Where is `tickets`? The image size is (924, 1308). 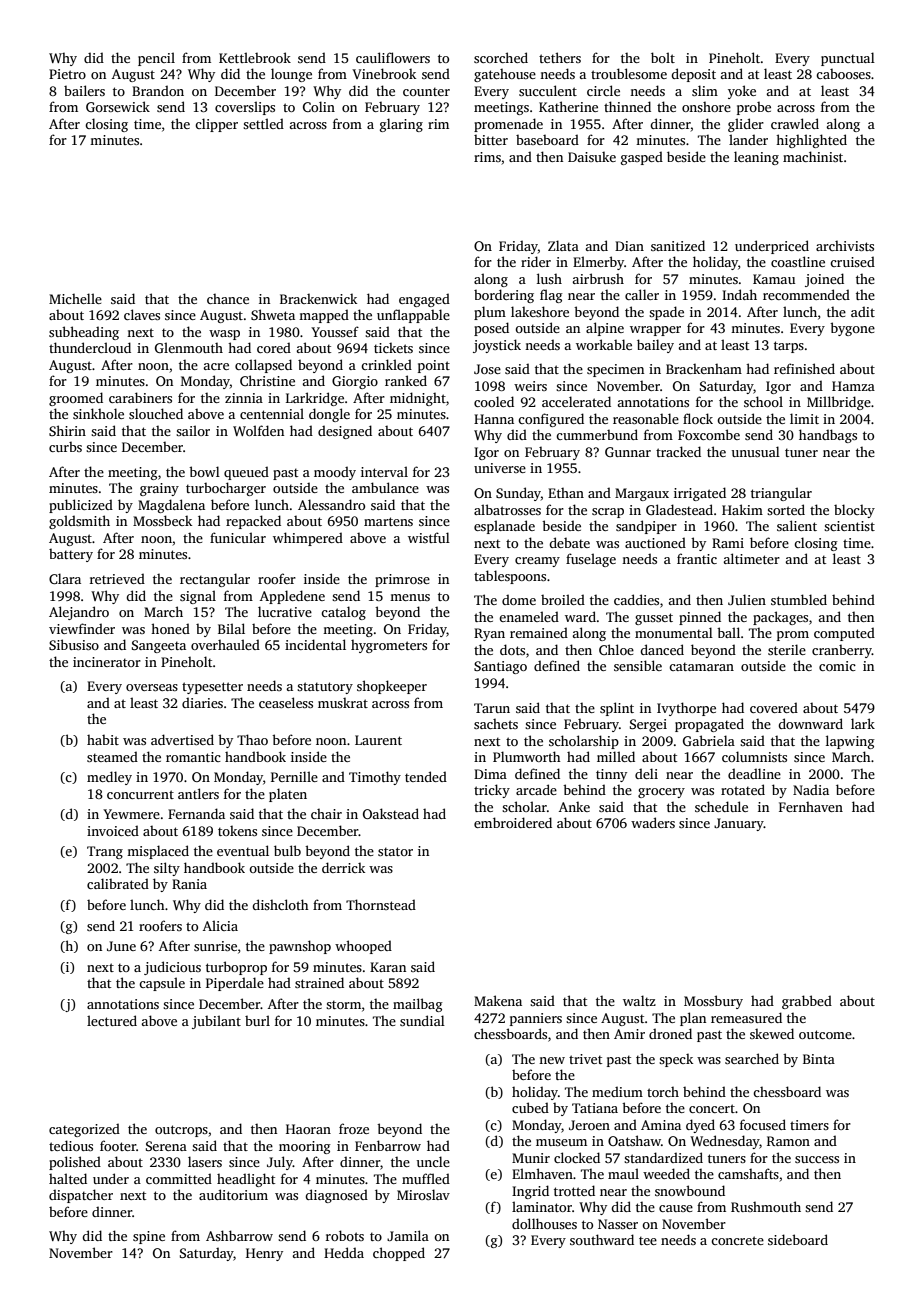 tickets is located at coordinates (393, 348).
